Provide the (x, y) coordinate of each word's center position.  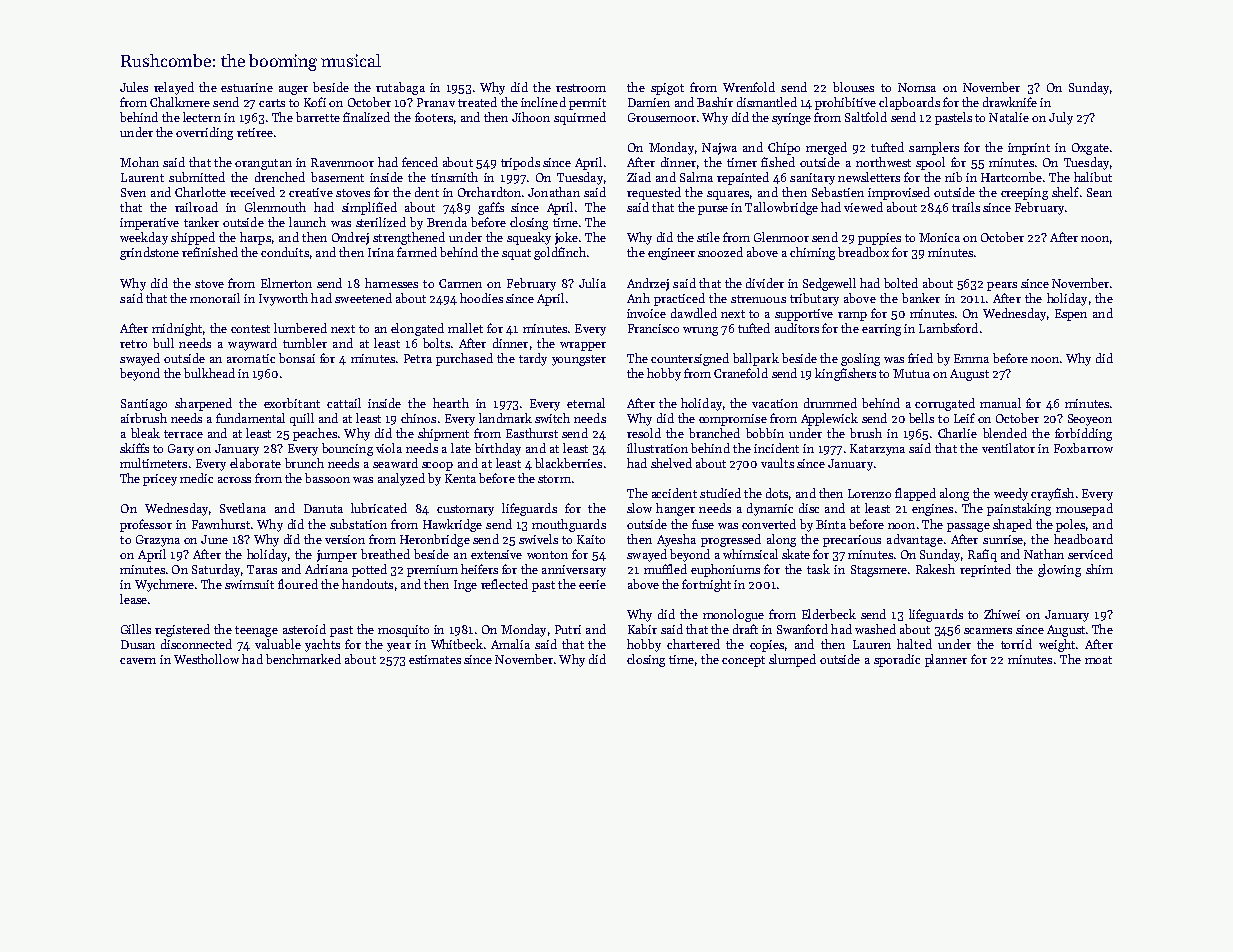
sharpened (203, 404)
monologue (733, 615)
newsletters (869, 177)
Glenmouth (275, 207)
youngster (579, 360)
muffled (665, 569)
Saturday (216, 570)
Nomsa (917, 87)
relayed (174, 88)
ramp (852, 316)
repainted (743, 178)
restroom (581, 88)
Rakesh (935, 569)
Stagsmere (879, 571)
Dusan (138, 644)
